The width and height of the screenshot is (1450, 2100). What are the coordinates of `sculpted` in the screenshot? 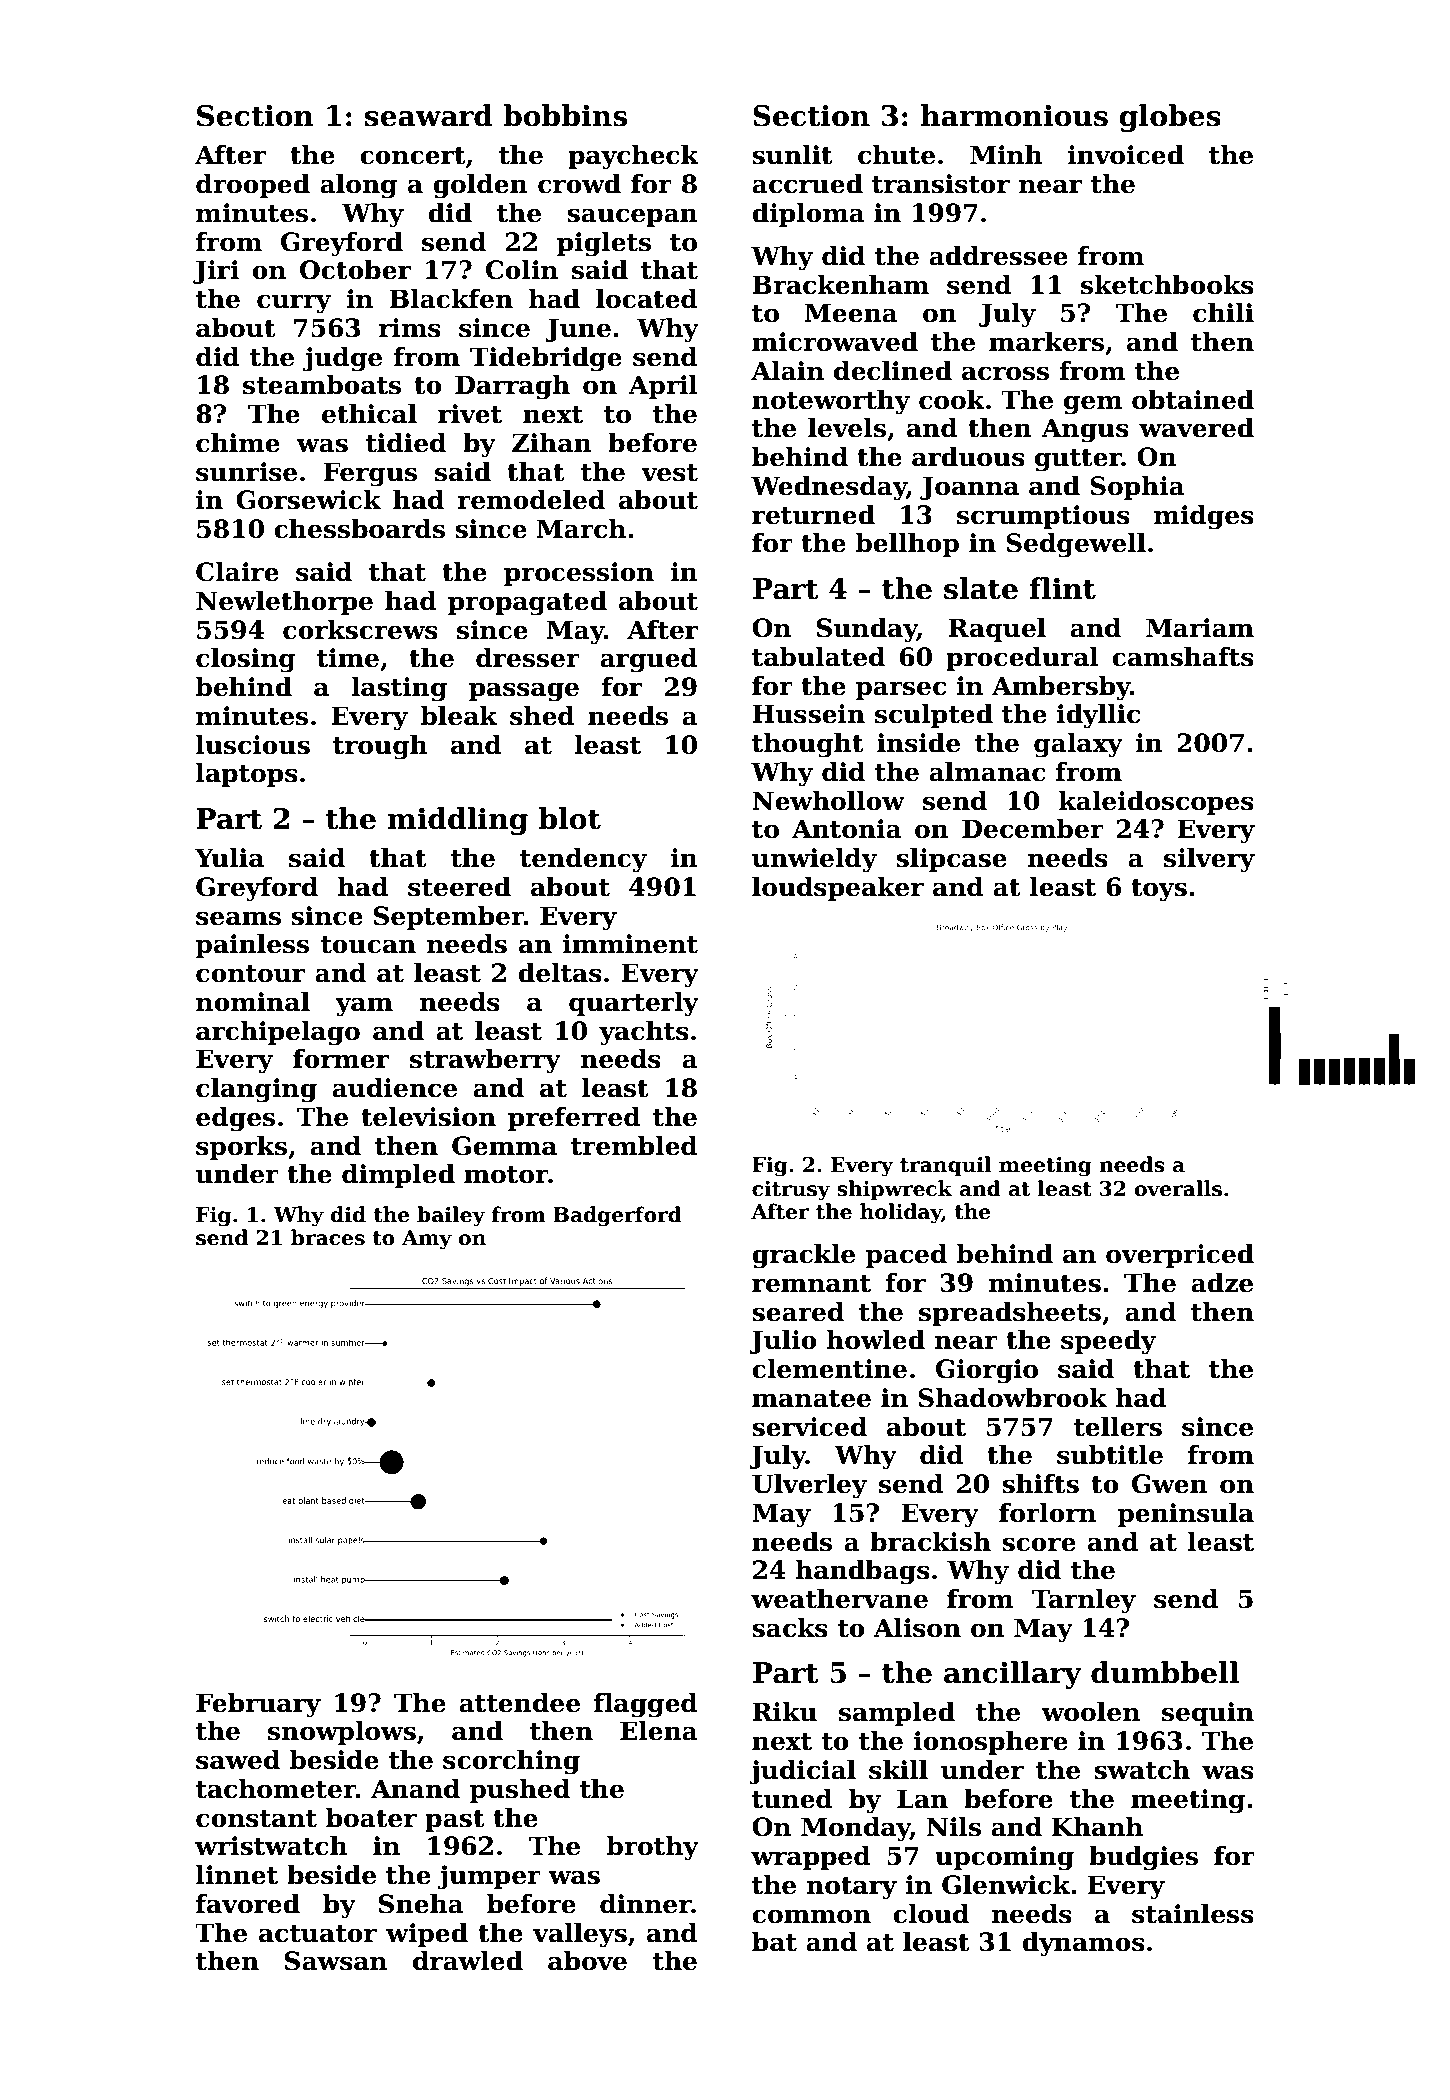 It's located at (934, 716).
